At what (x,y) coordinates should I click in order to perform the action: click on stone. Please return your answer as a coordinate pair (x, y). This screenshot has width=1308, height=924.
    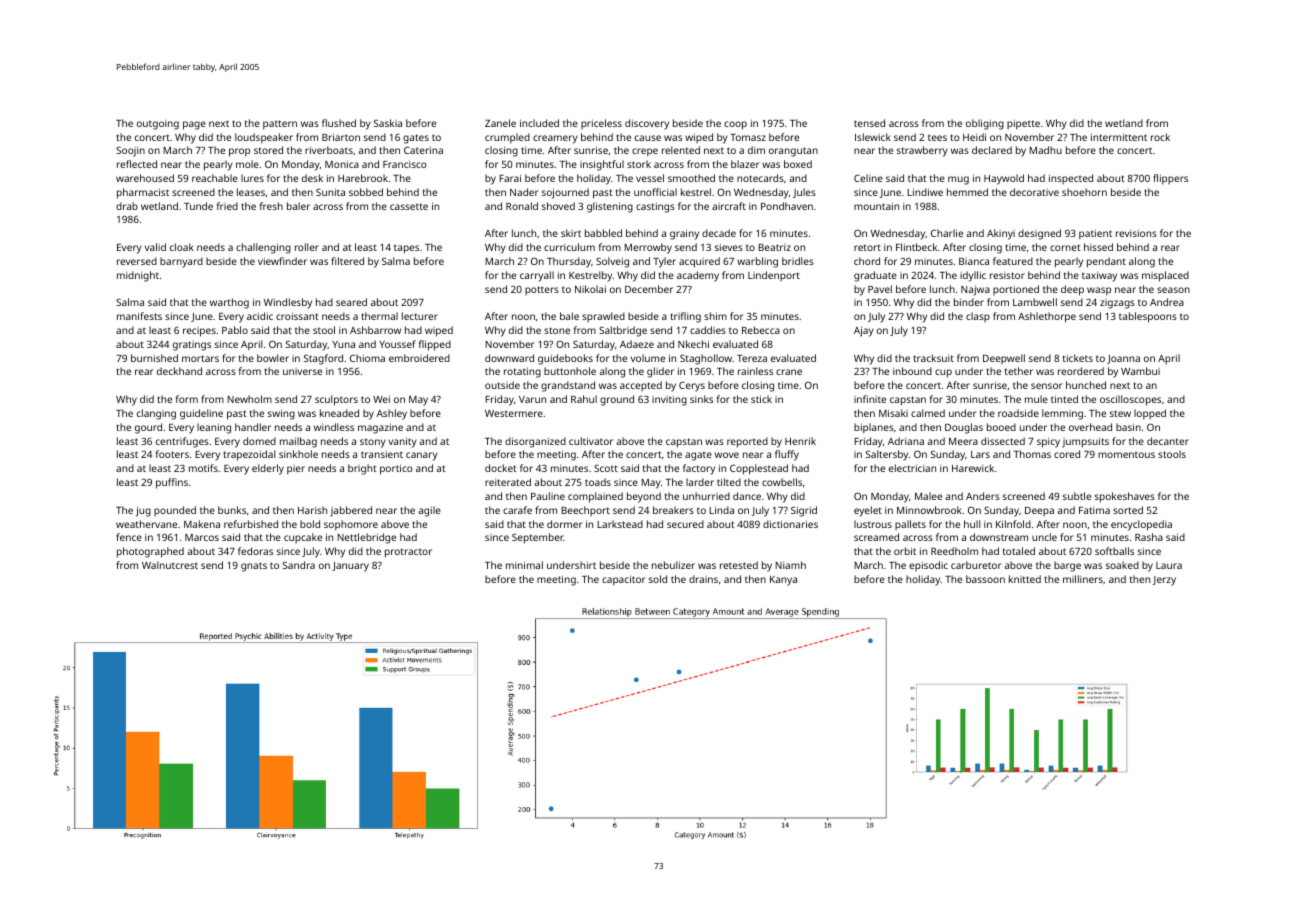
    Looking at the image, I should click on (557, 330).
